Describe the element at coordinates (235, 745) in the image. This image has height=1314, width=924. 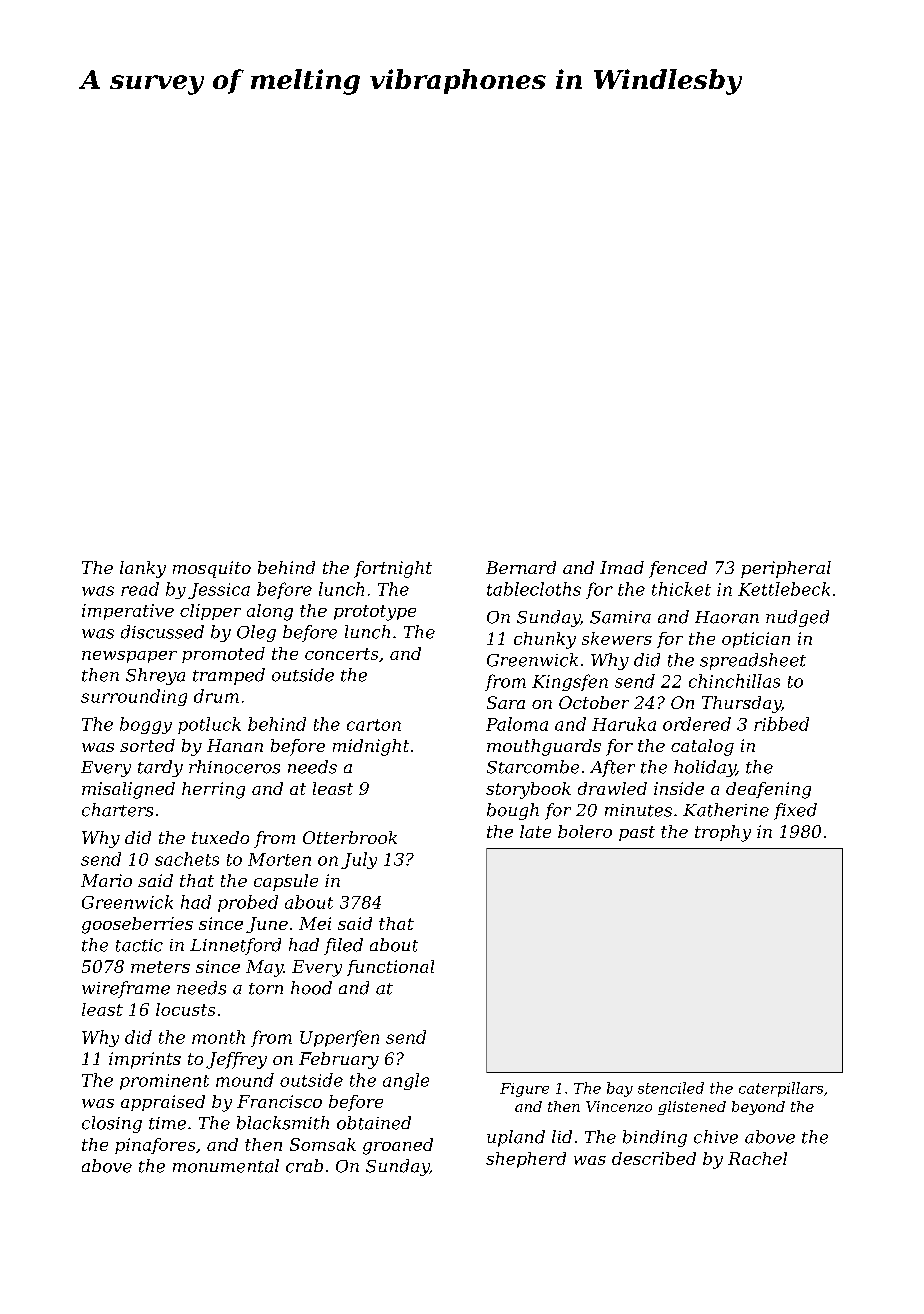
I see `Hanan` at that location.
